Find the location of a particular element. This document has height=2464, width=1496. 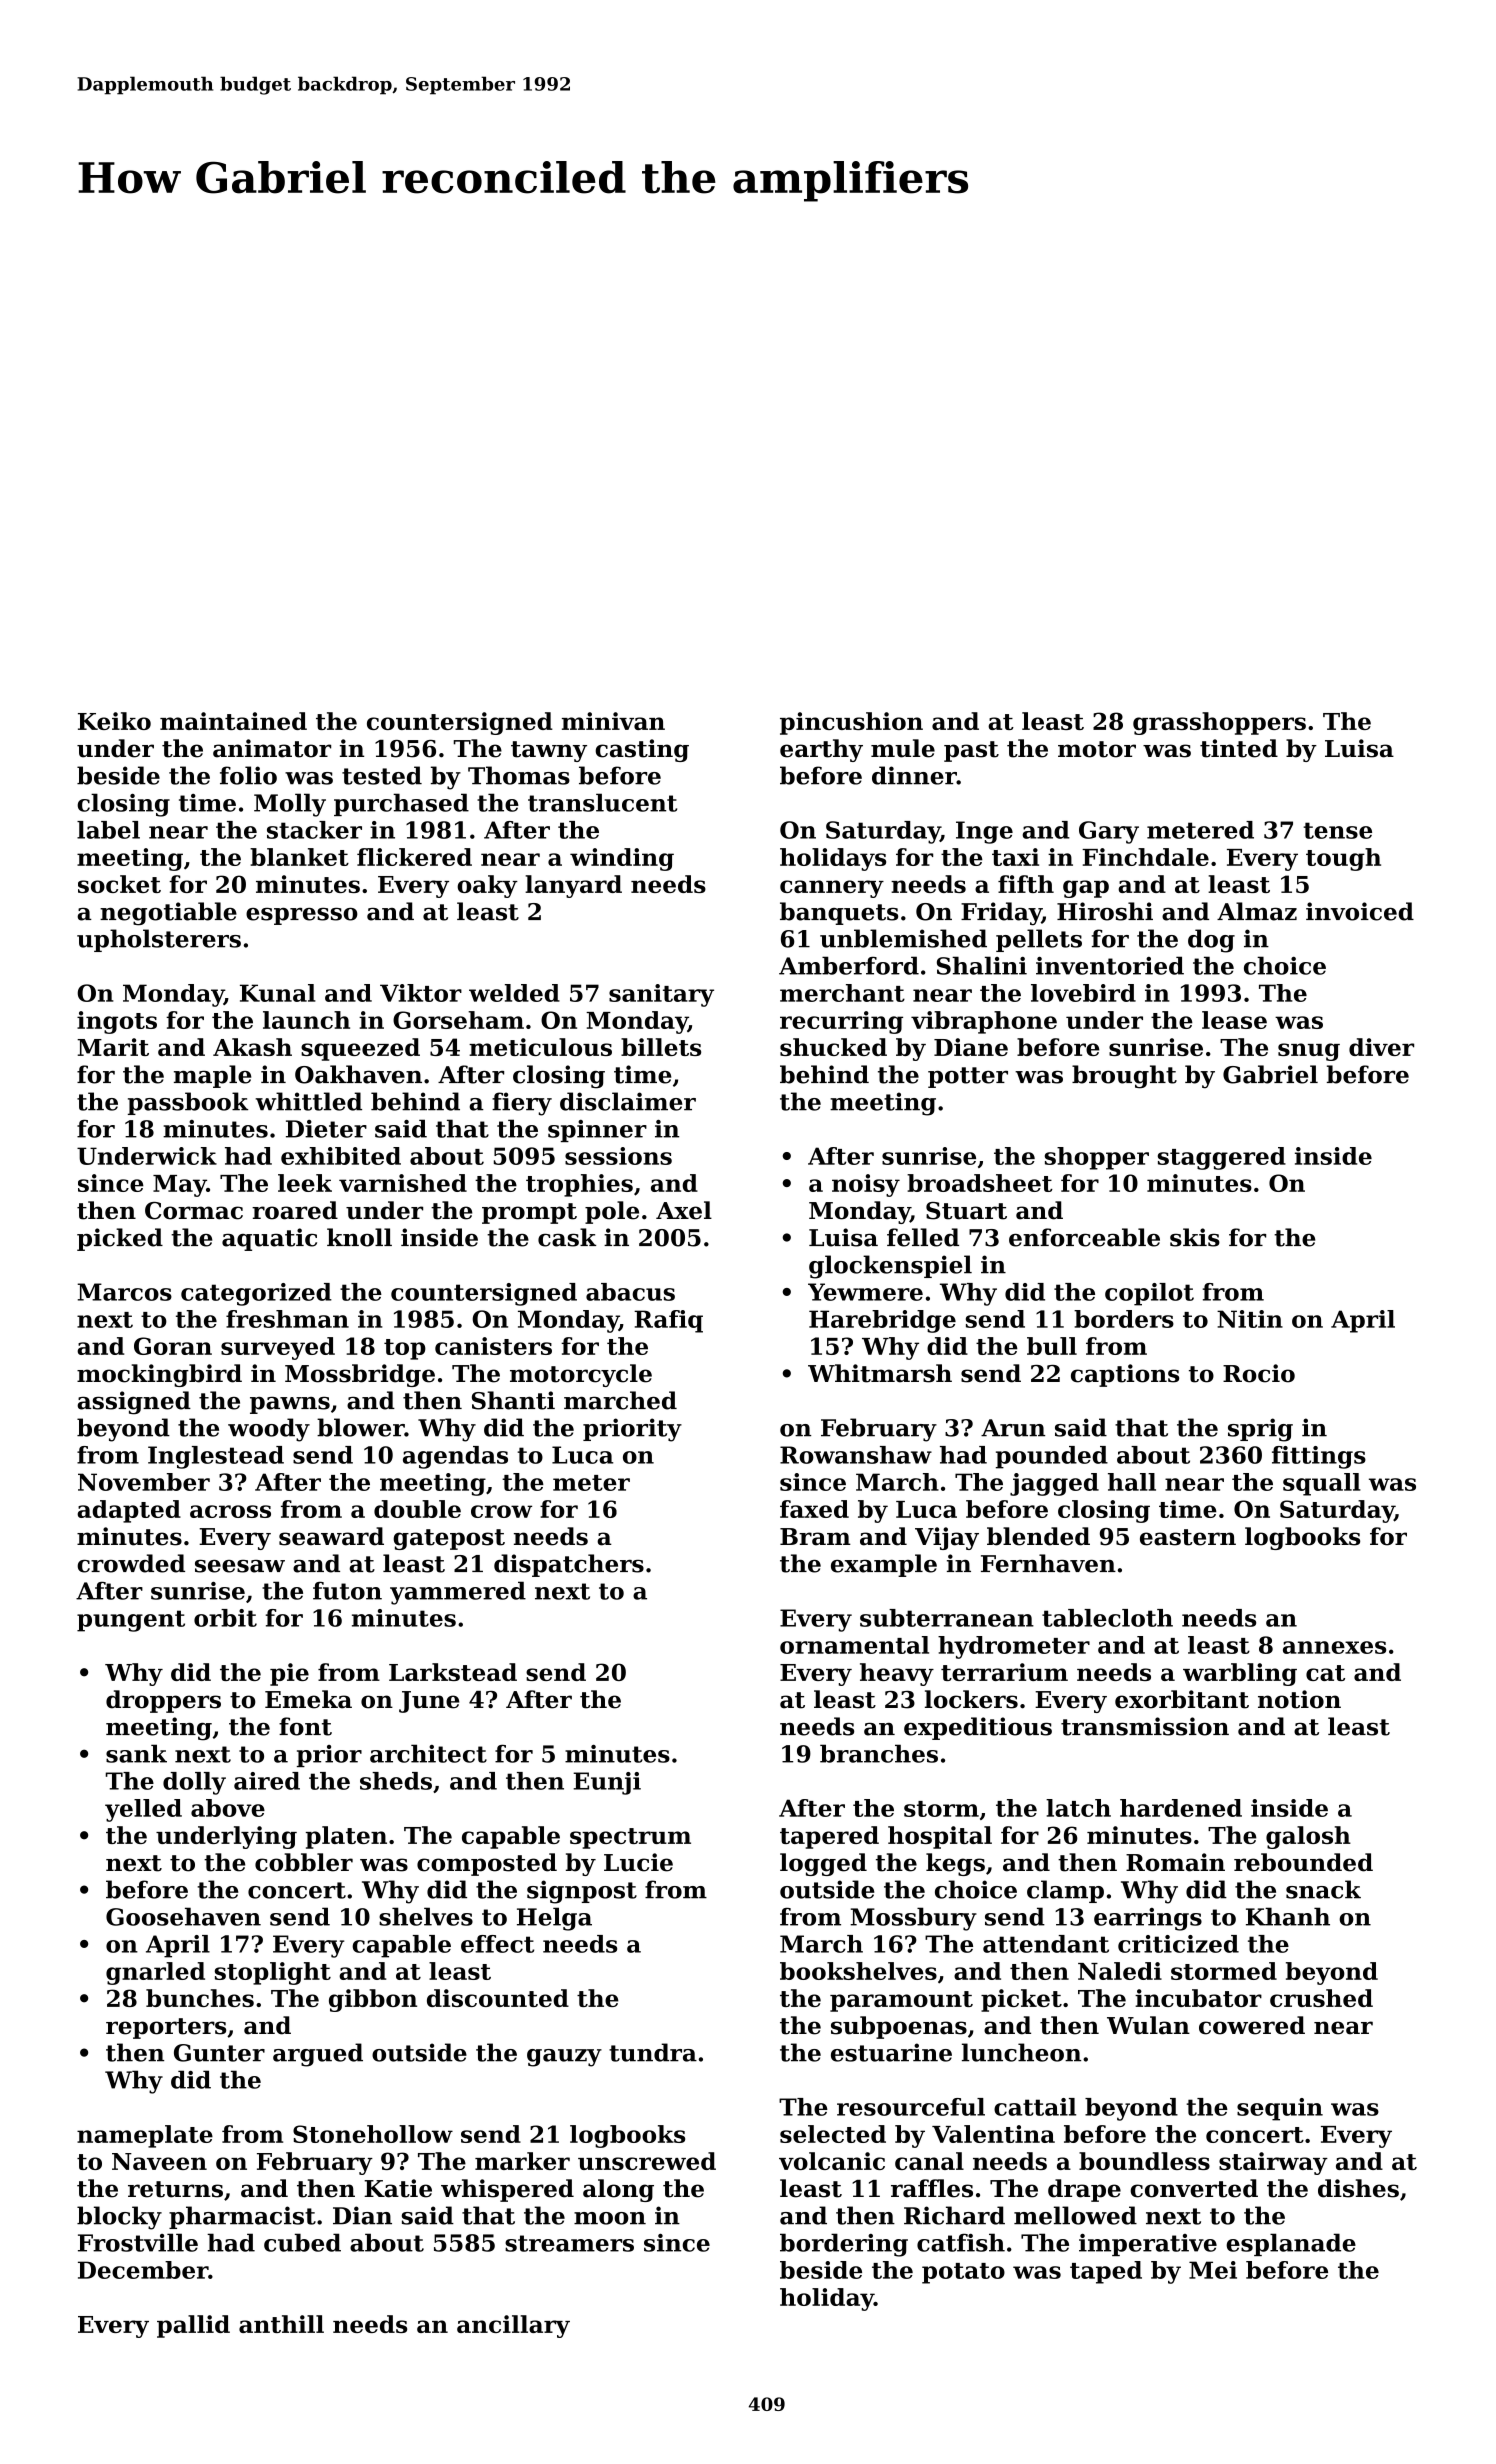

droppers is located at coordinates (163, 1701).
